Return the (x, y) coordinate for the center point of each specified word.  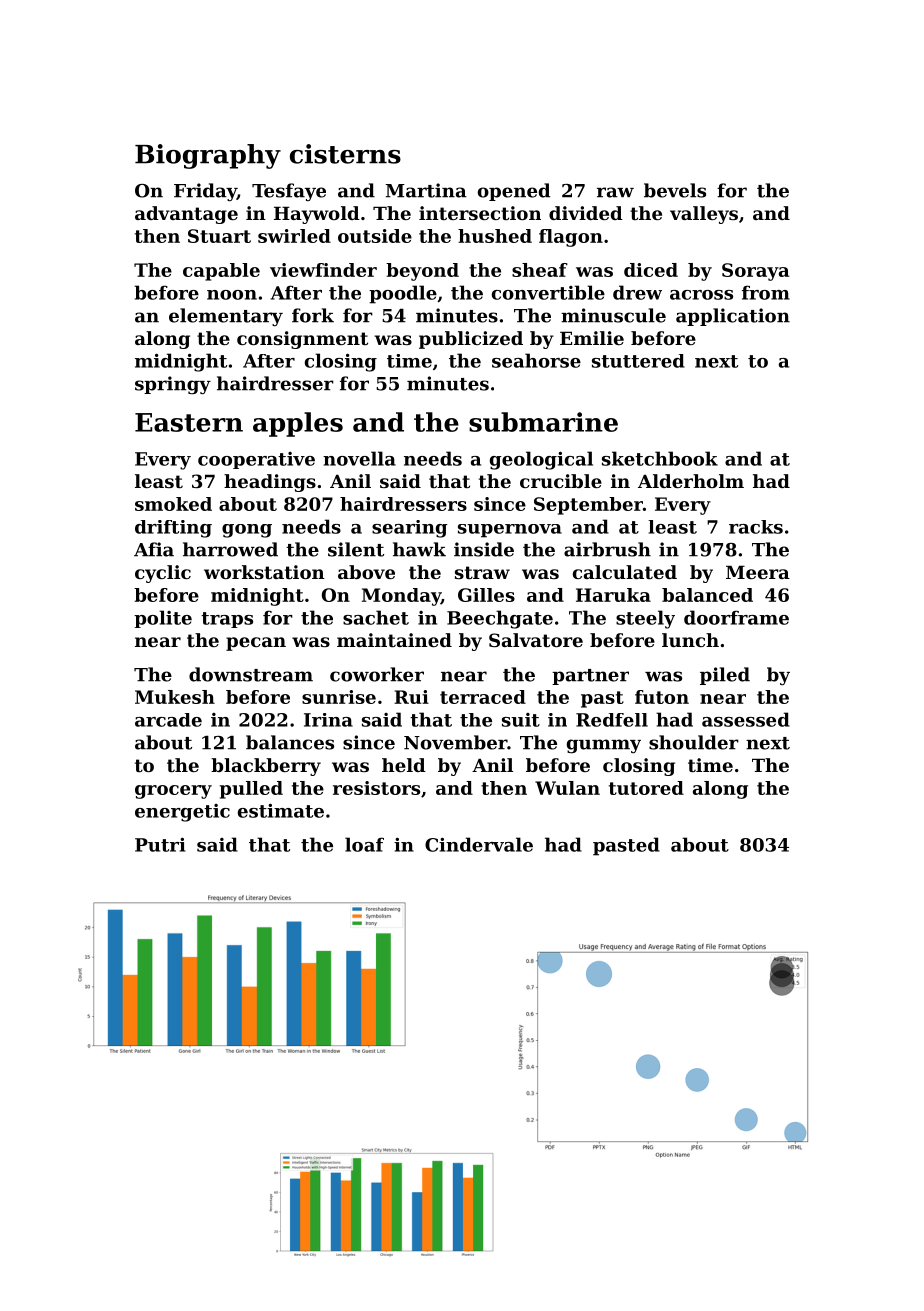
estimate (281, 810)
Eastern (189, 422)
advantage (186, 215)
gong (247, 531)
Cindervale (479, 844)
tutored (646, 788)
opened (514, 192)
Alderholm (691, 481)
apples (298, 424)
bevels (675, 190)
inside (484, 549)
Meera (758, 572)
